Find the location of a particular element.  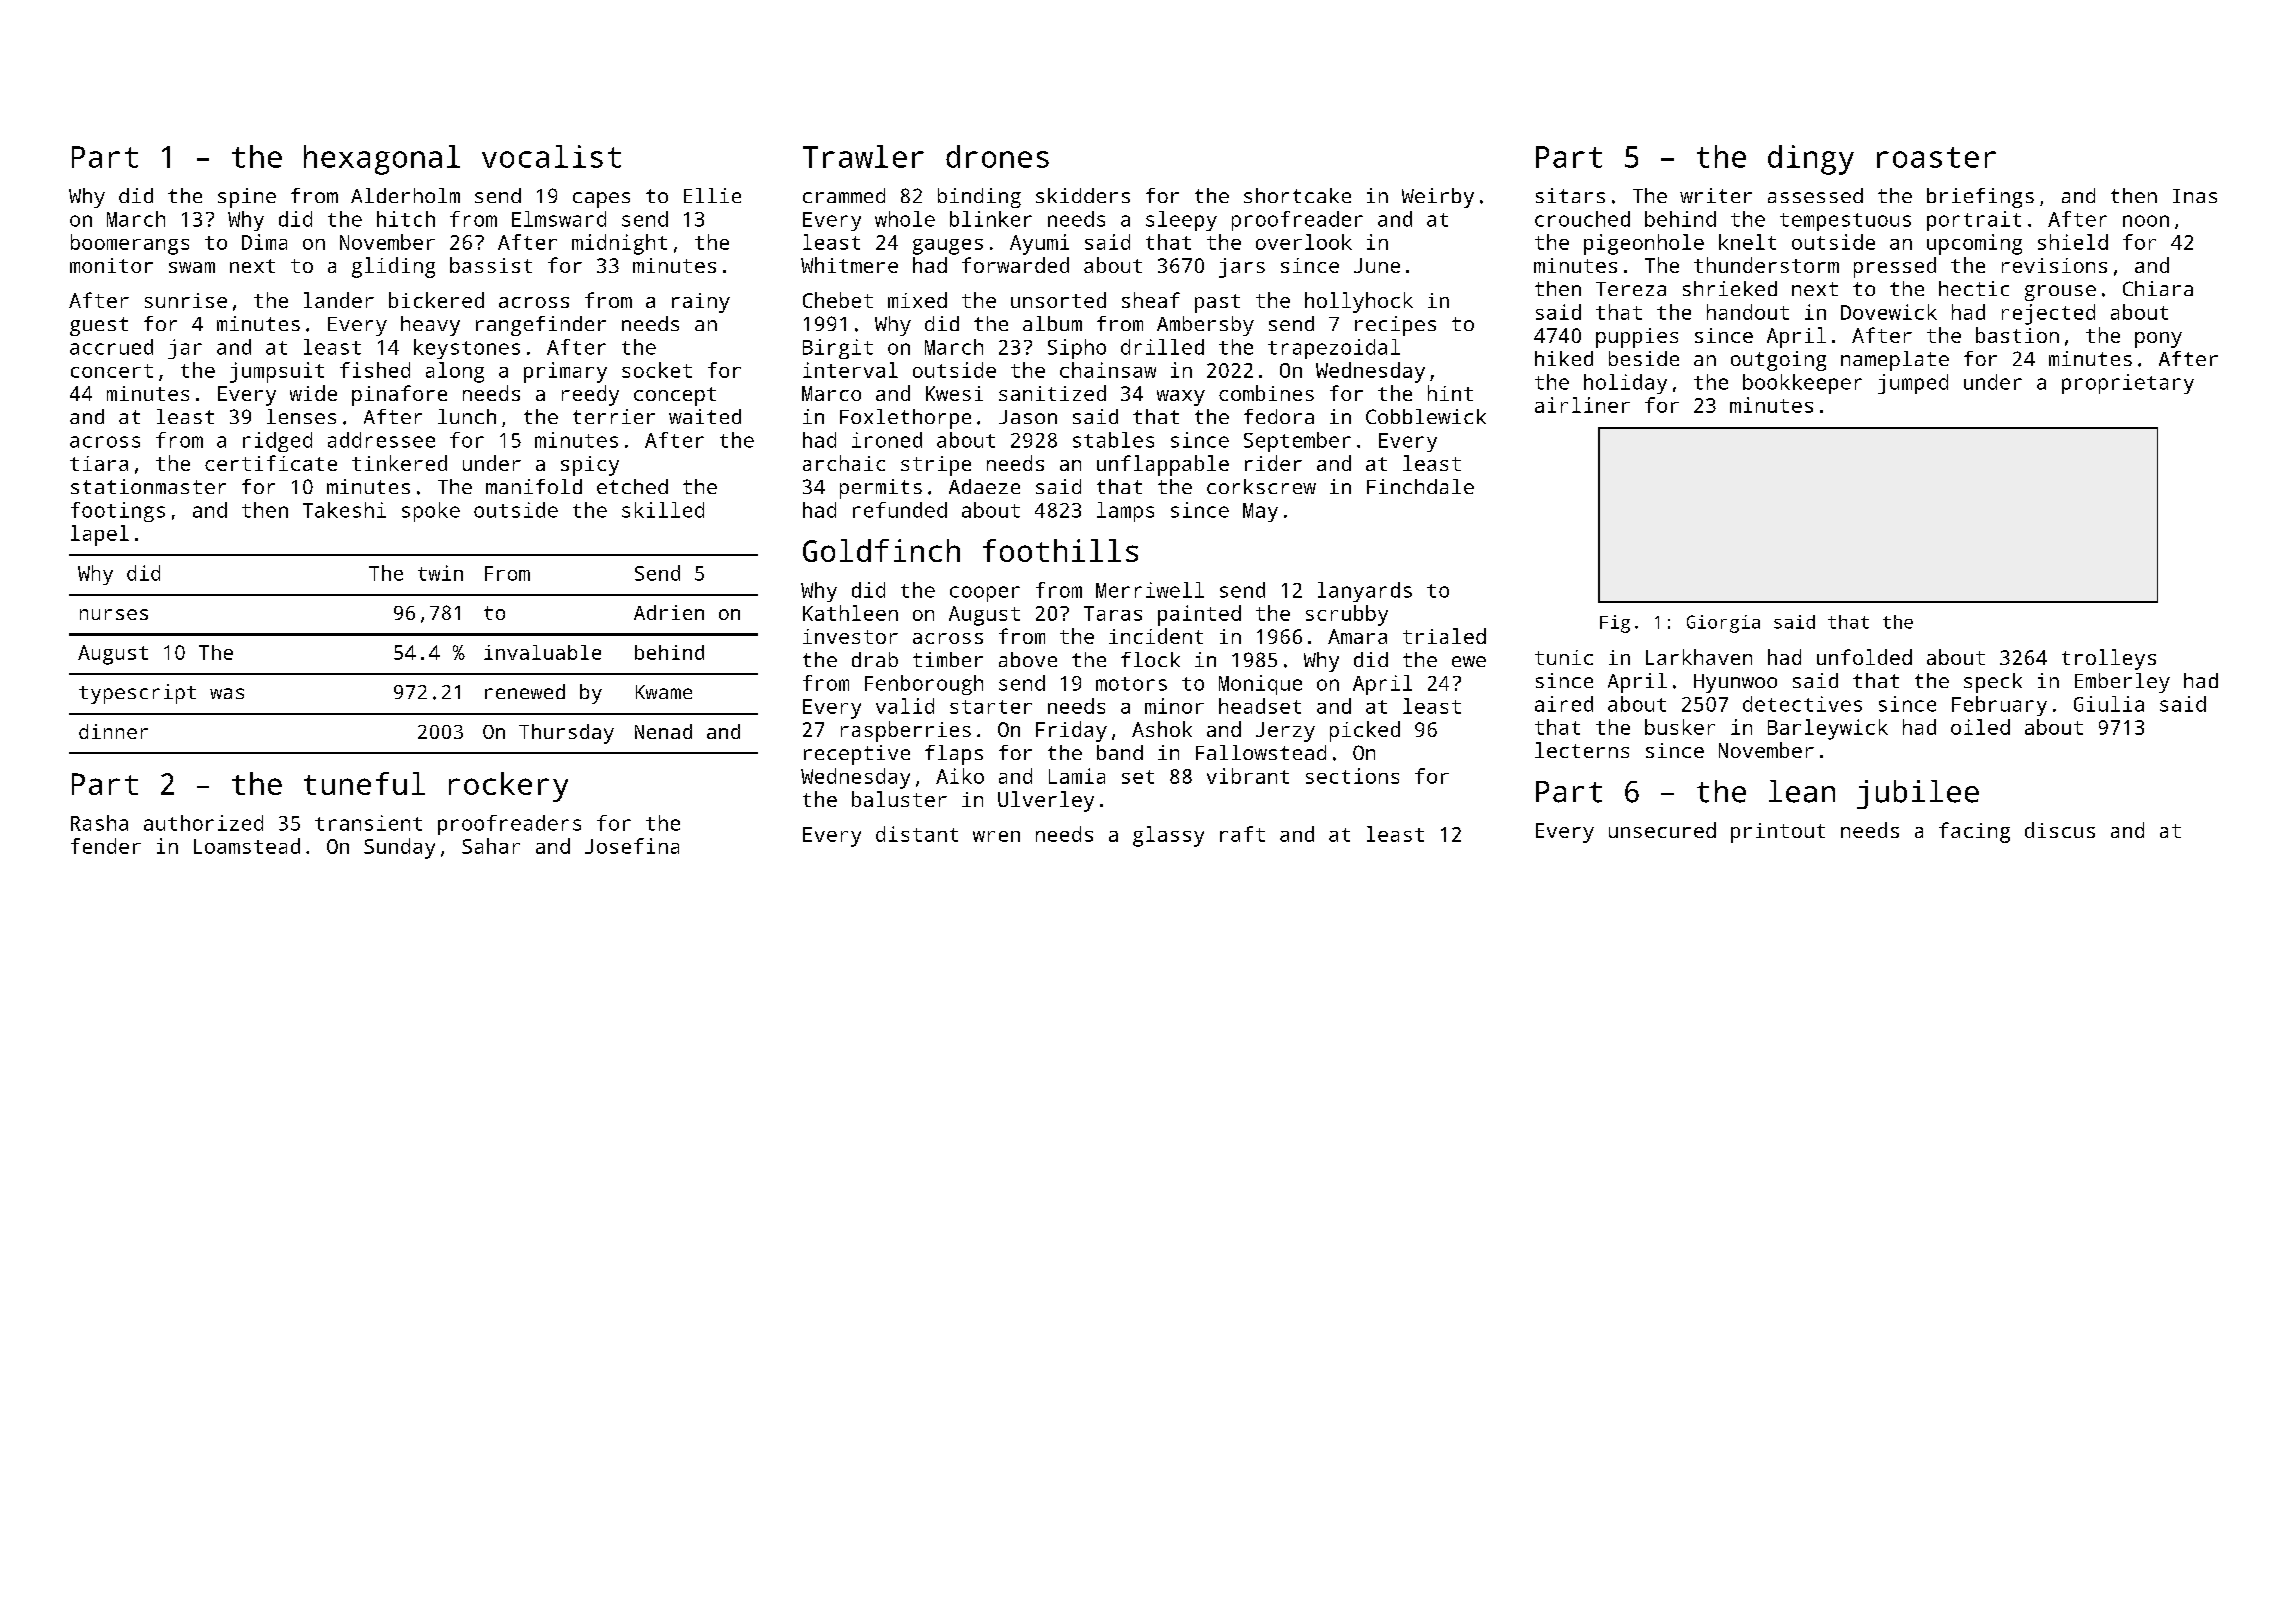

guest is located at coordinates (99, 326).
